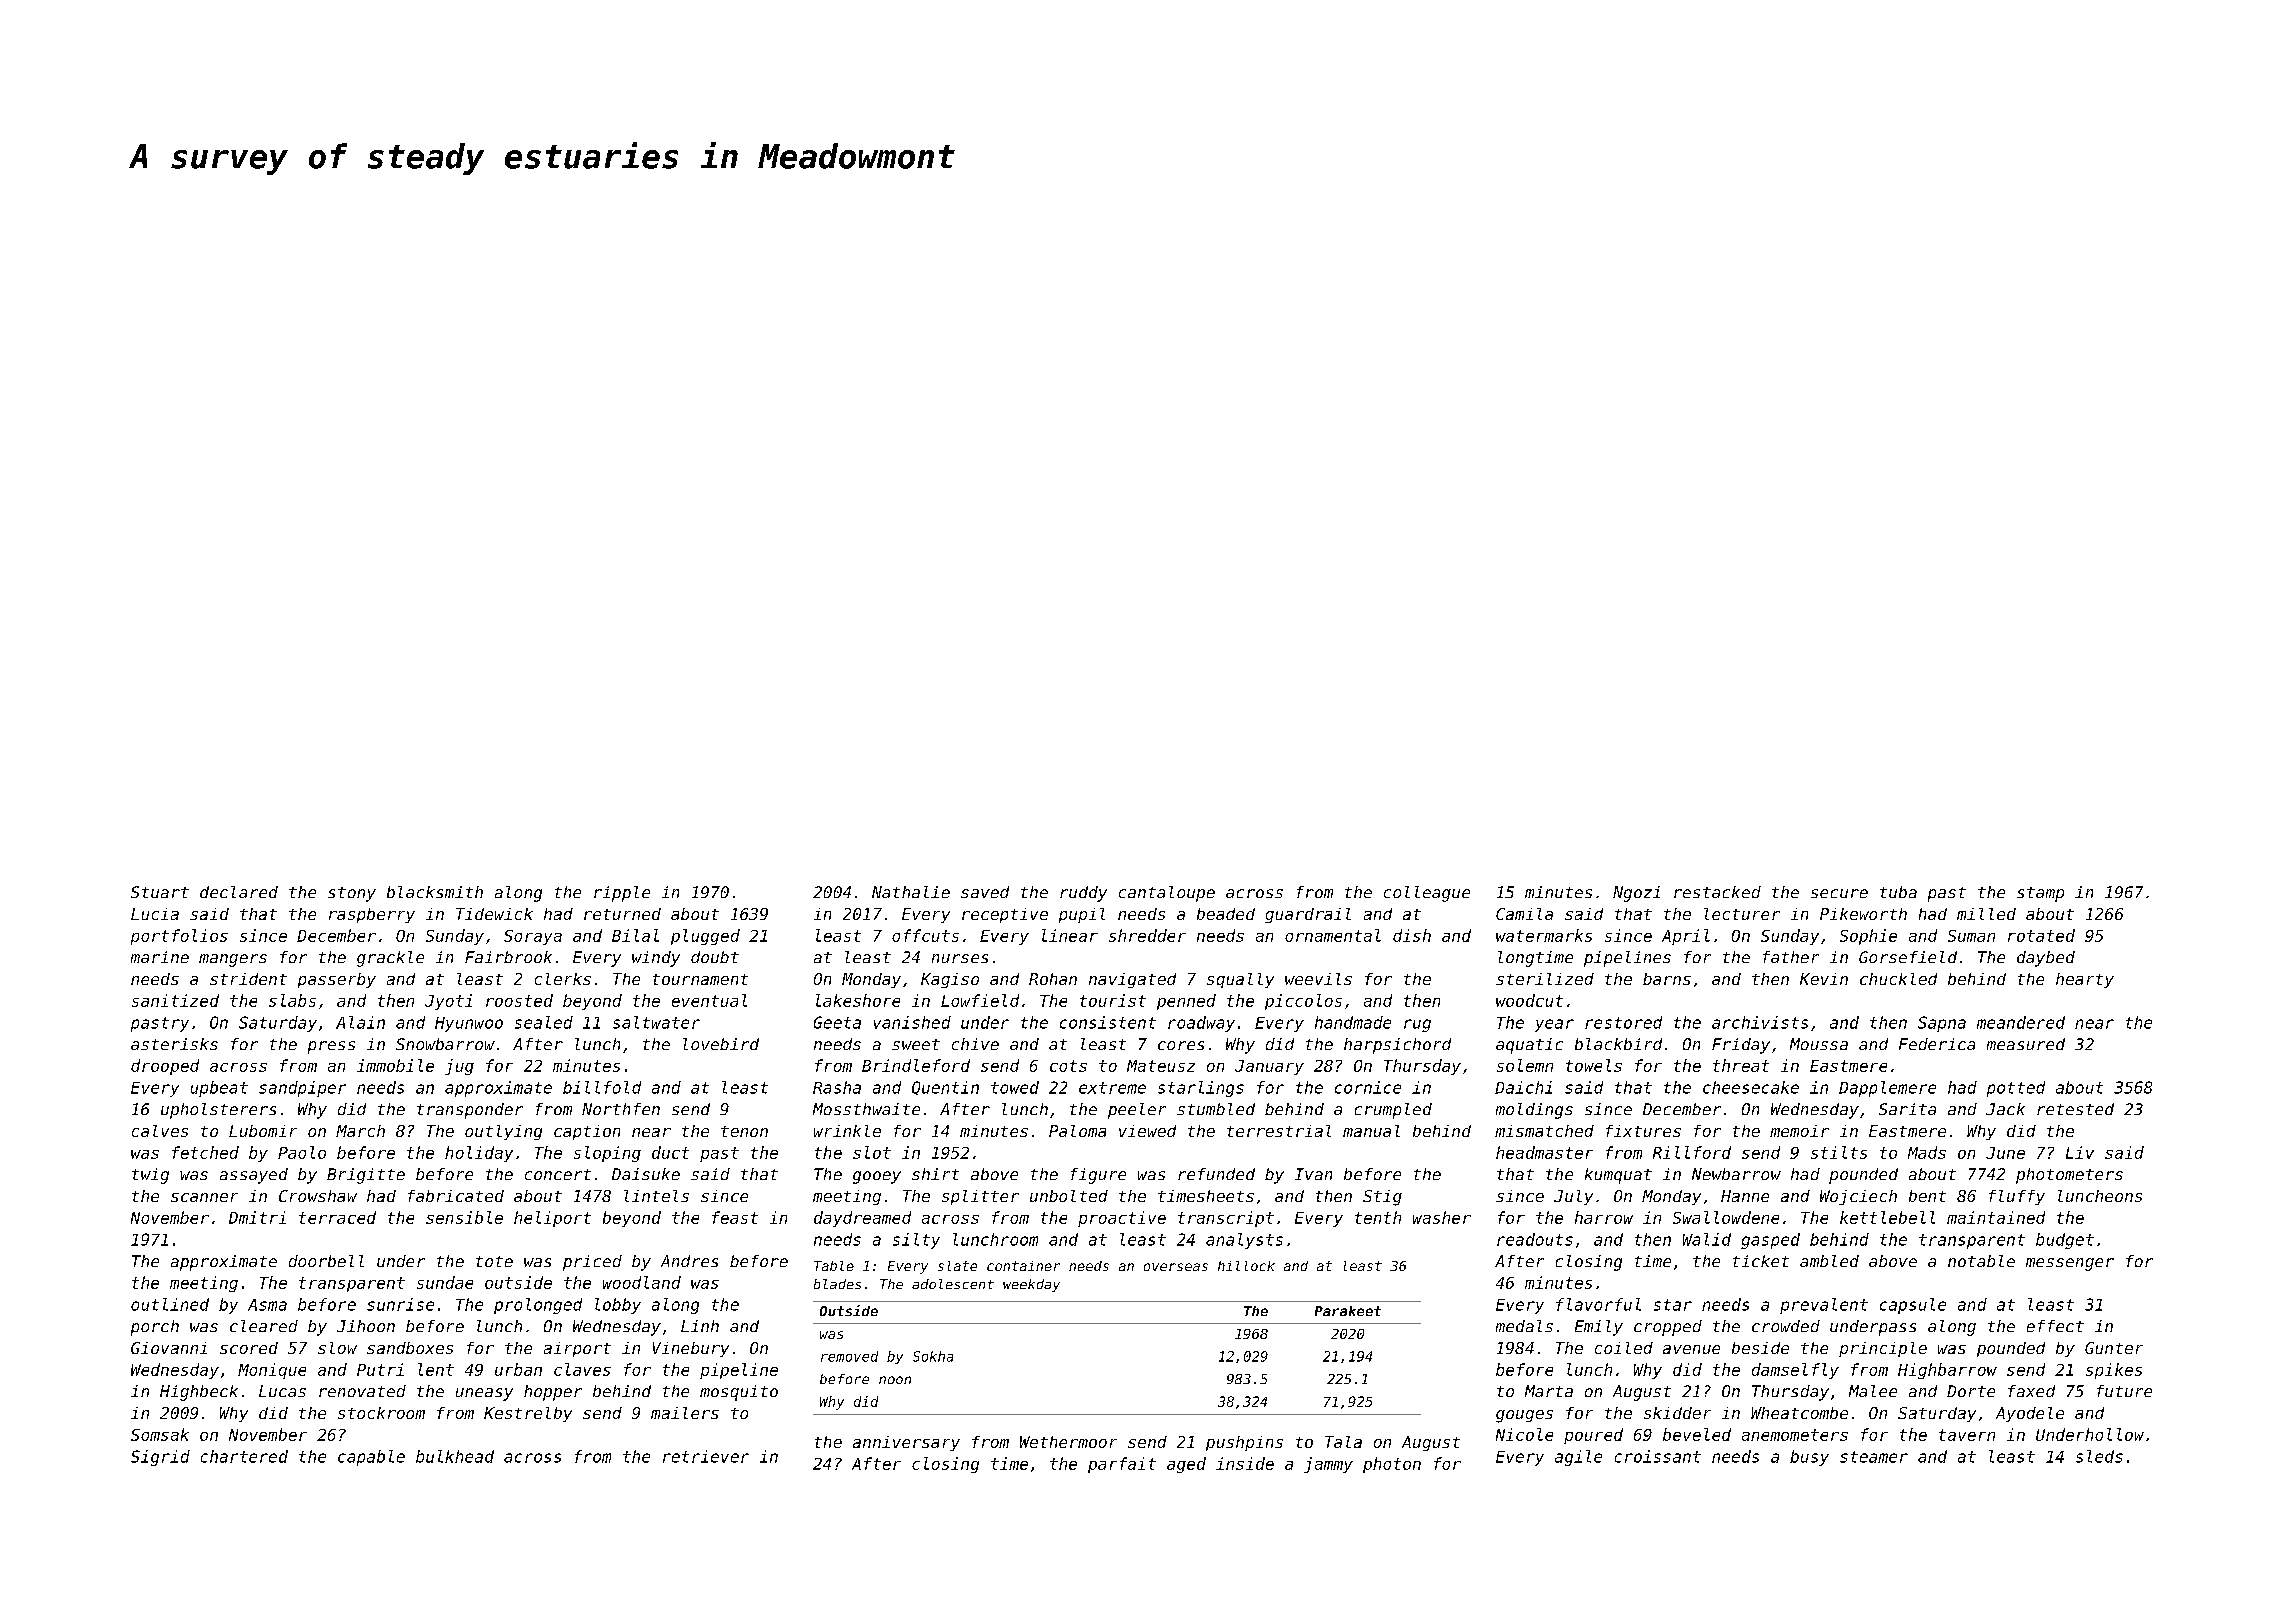  I want to click on Parakeet, so click(1348, 1311).
